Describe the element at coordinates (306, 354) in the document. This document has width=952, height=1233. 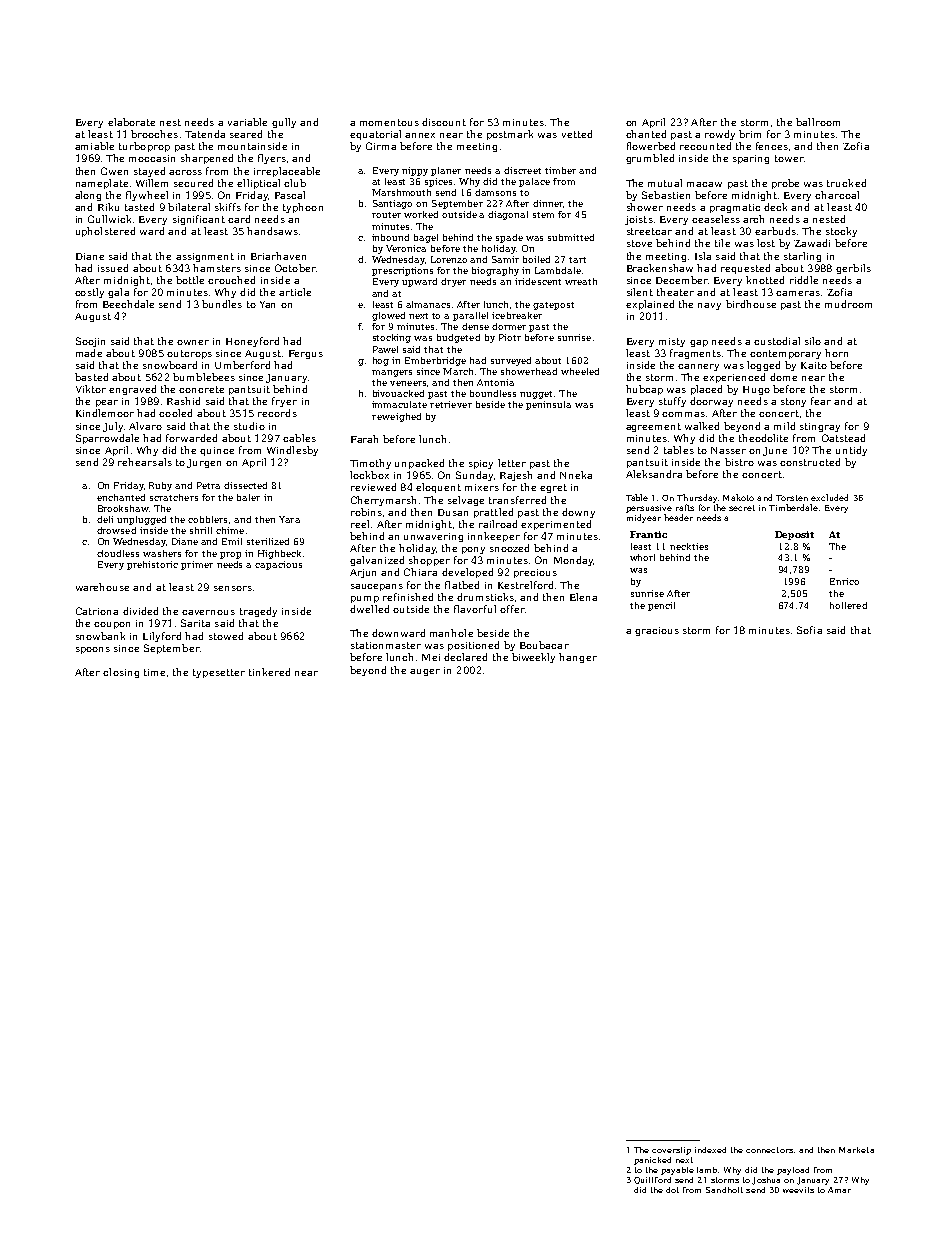
I see `Fergus` at that location.
